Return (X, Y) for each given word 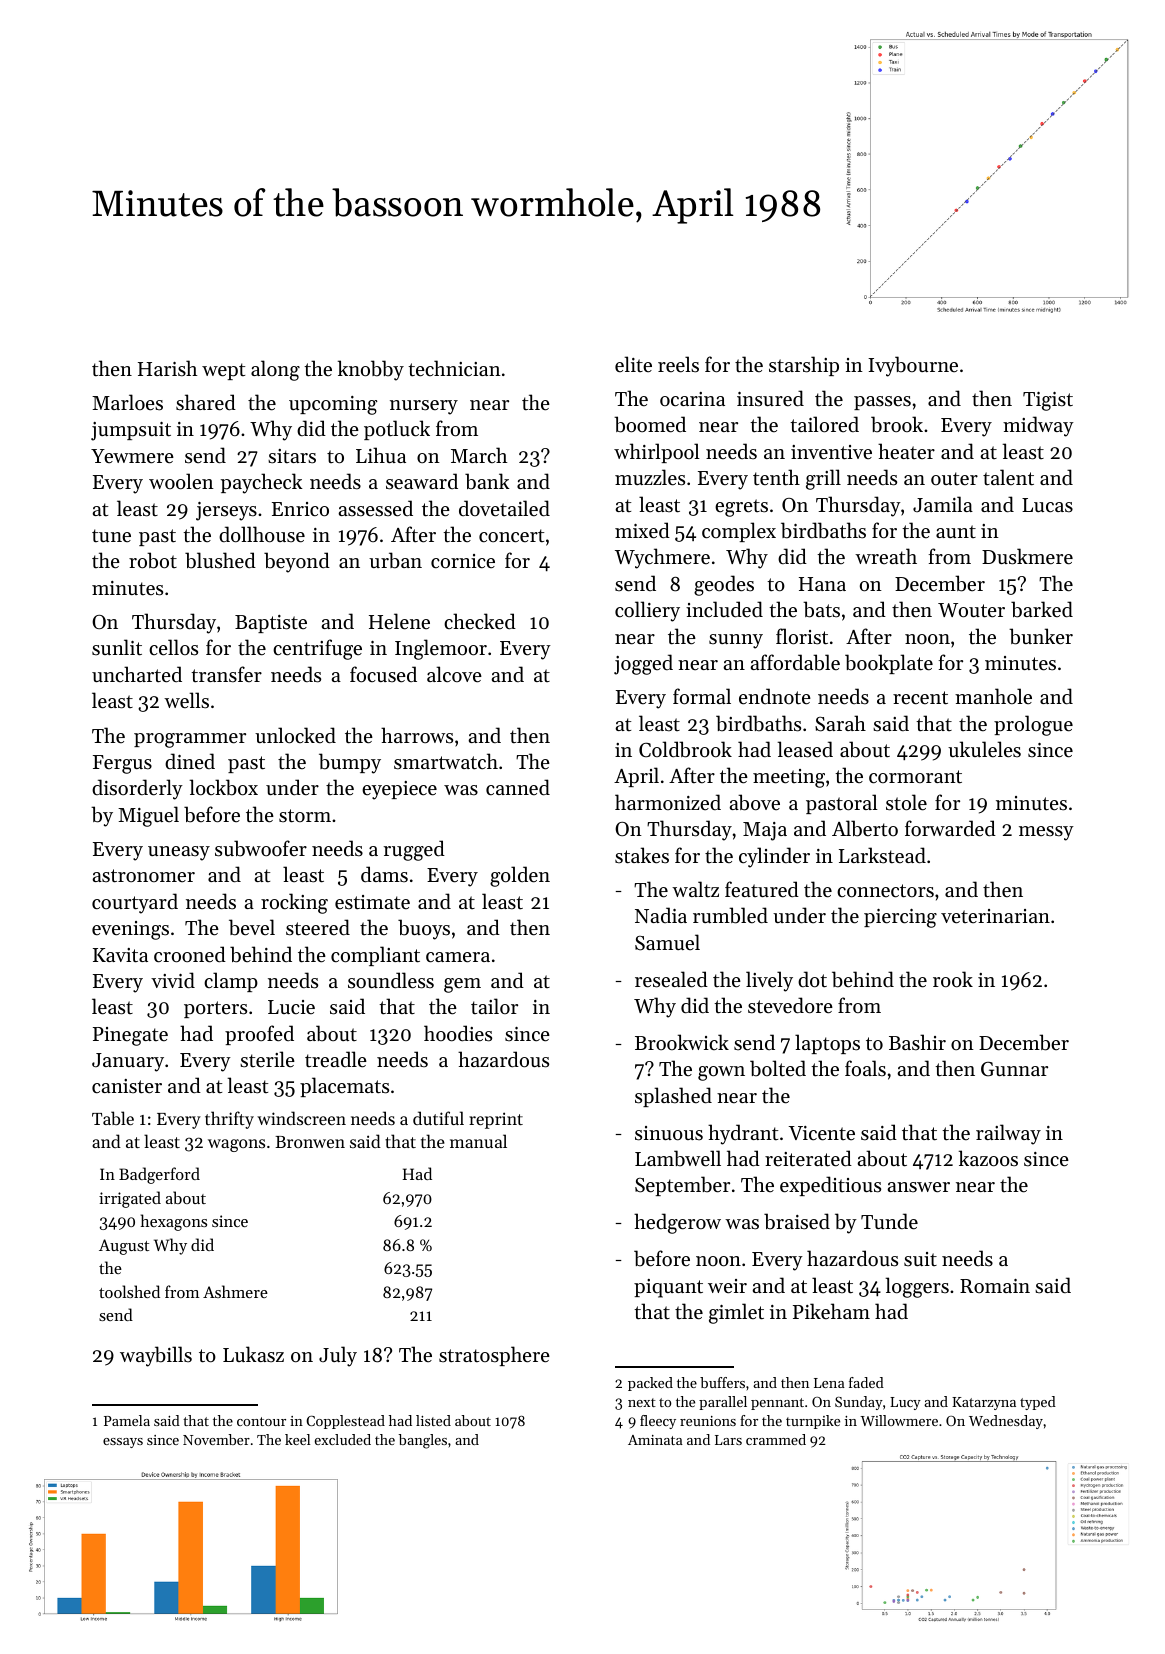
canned (518, 787)
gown (721, 1073)
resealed (671, 979)
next (642, 1402)
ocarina (692, 399)
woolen (181, 481)
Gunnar (1014, 1069)
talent (1008, 477)
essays (123, 1443)
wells (186, 700)
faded (866, 1382)
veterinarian (995, 916)
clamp (231, 982)
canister (127, 1086)
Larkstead (882, 855)
